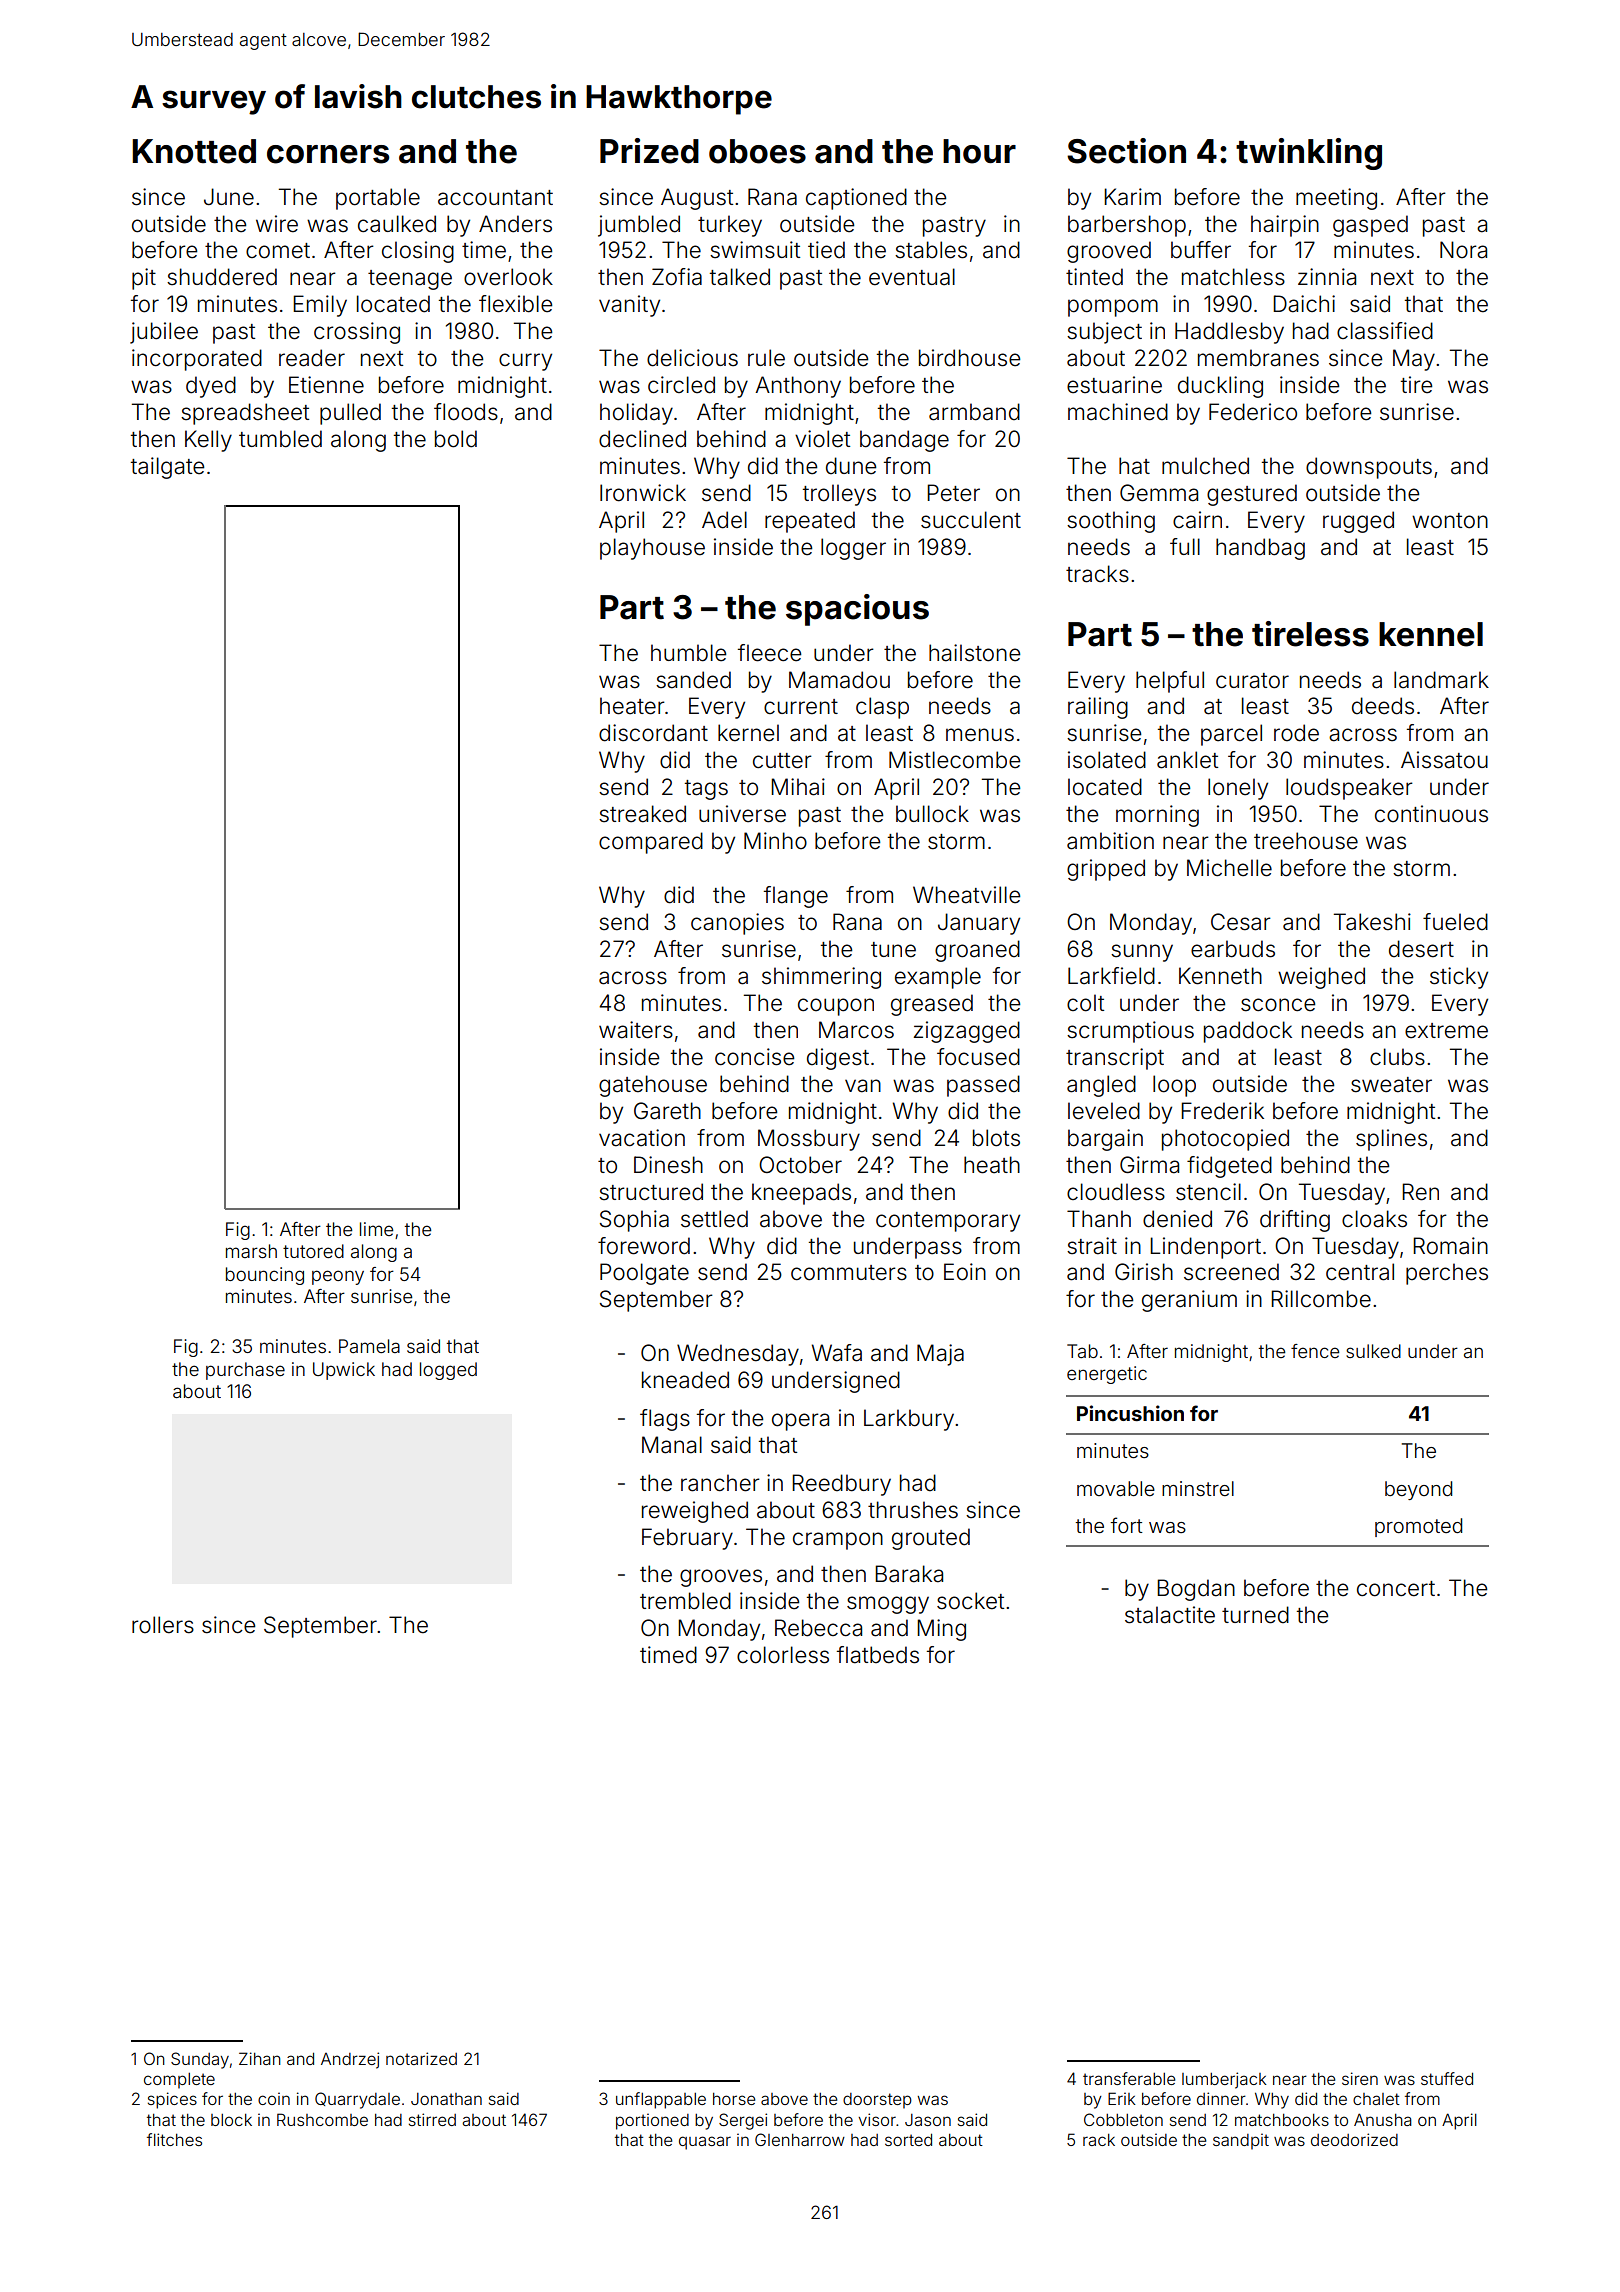 The image size is (1620, 2292). What do you see at coordinates (908, 2140) in the screenshot?
I see `sorted` at bounding box center [908, 2140].
